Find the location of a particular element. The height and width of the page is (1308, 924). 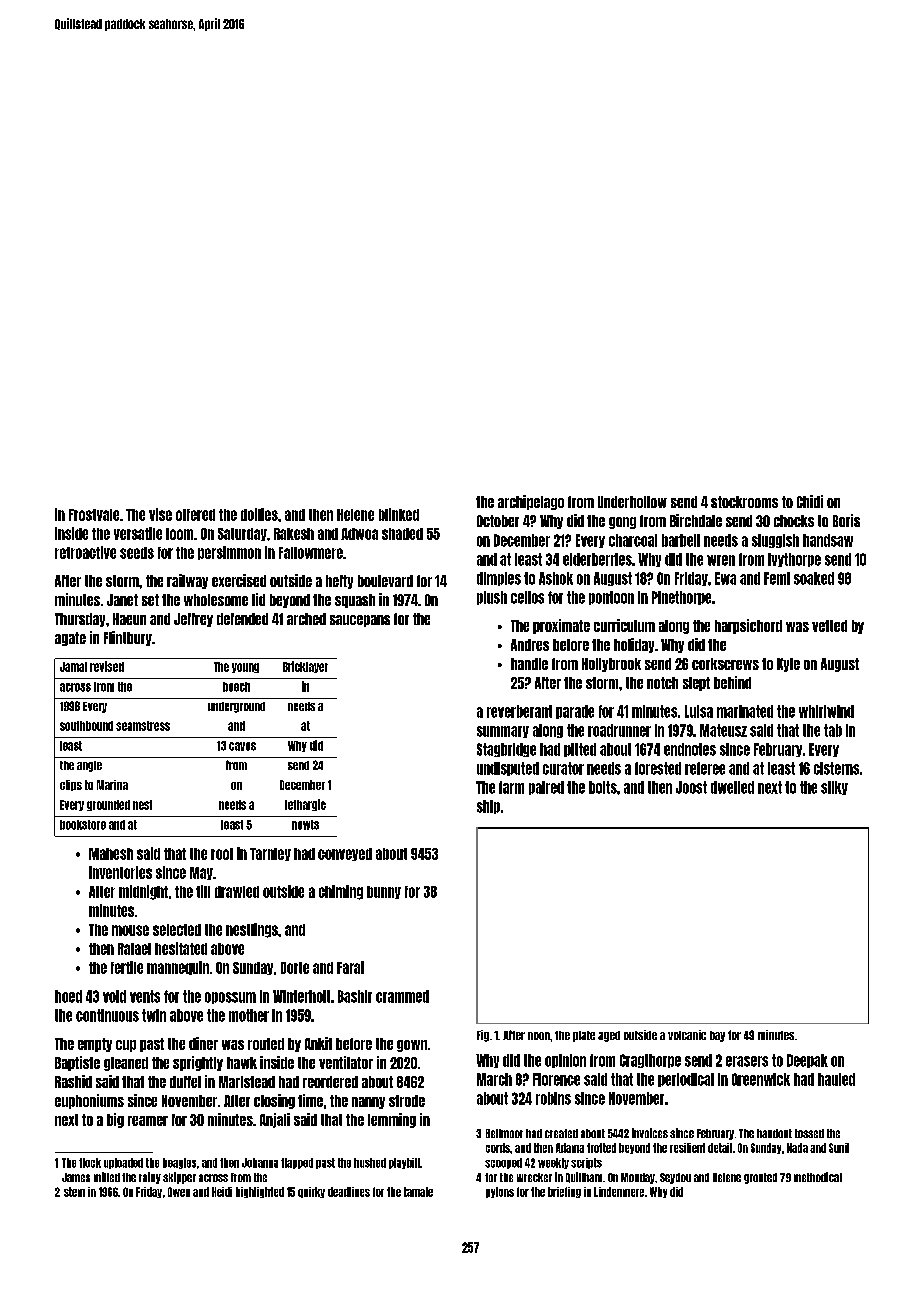

silky is located at coordinates (834, 788).
